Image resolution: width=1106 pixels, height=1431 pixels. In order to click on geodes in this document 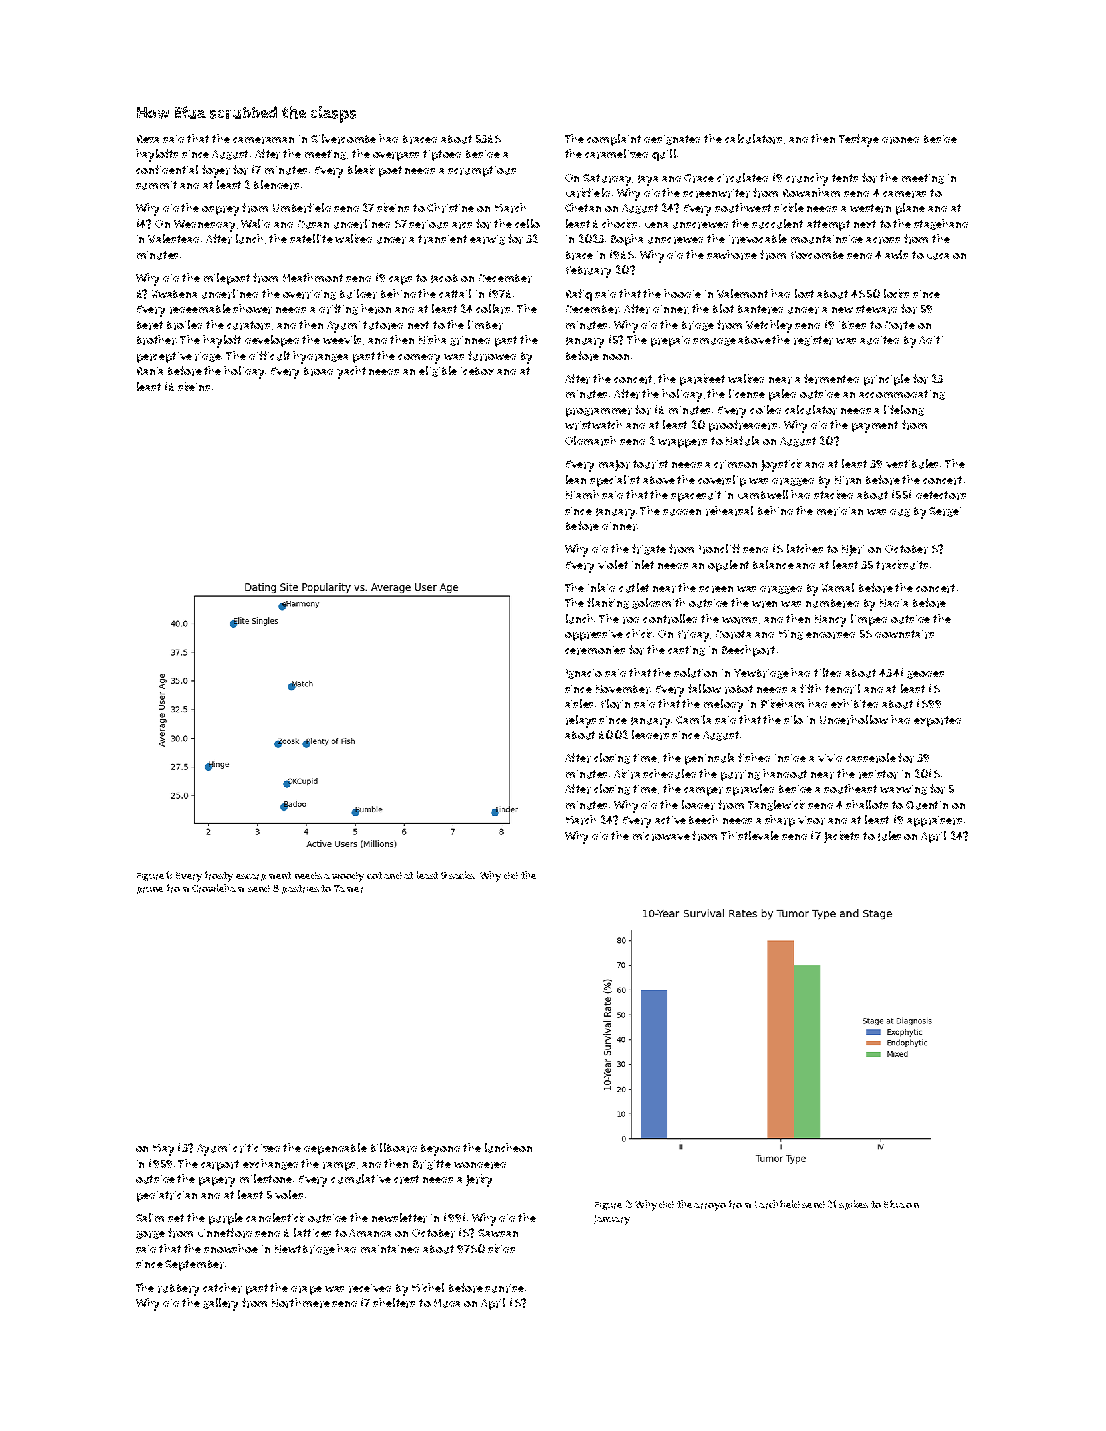, I will do `click(925, 675)`.
